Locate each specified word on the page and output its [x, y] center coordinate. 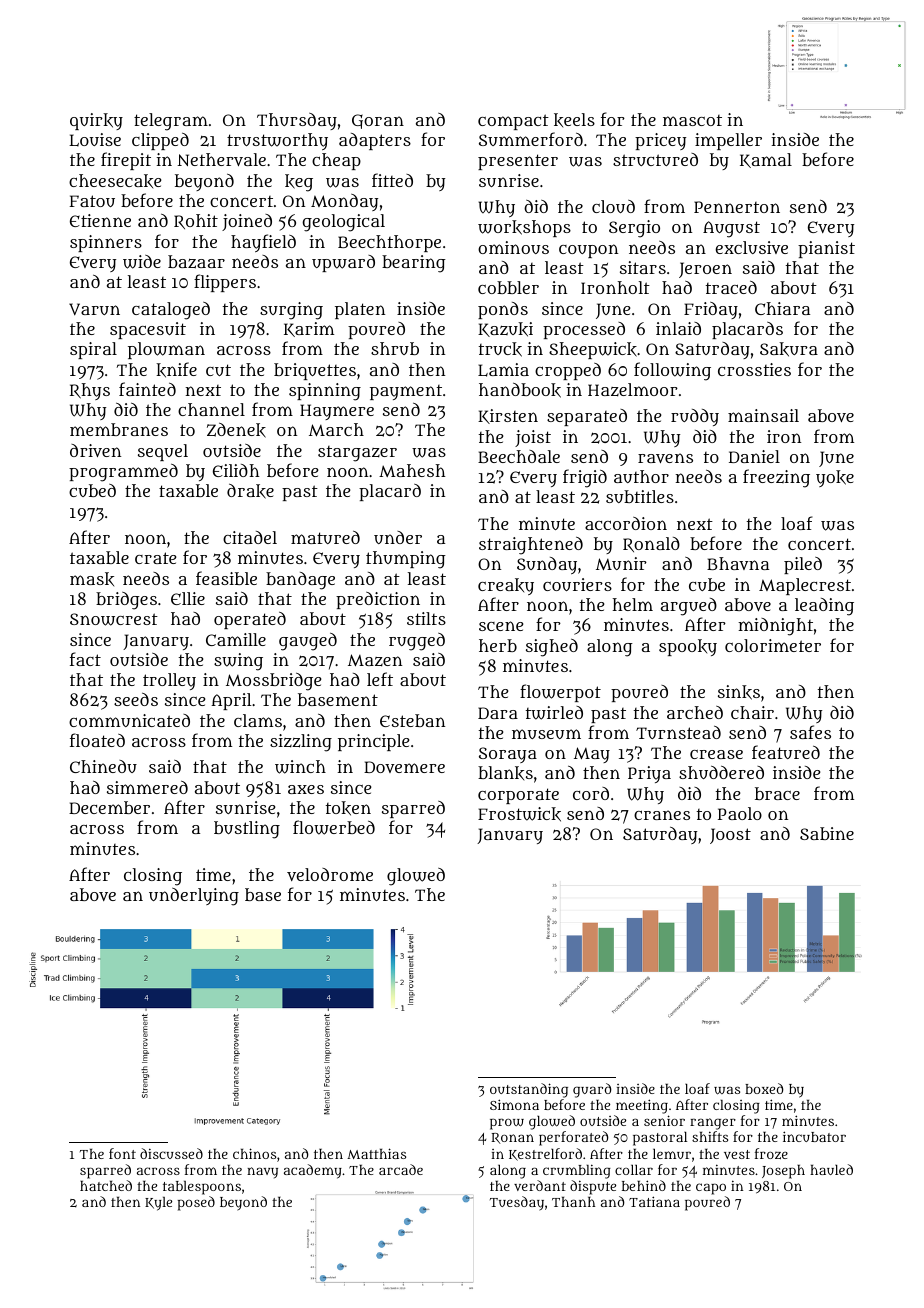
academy [313, 1171]
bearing [414, 264]
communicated [129, 720]
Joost [730, 836]
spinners [106, 243]
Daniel [754, 456]
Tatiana [654, 1201]
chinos [254, 1153]
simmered [147, 787]
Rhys [90, 391]
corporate [518, 796]
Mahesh [412, 470]
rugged [417, 642]
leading [824, 607]
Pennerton [737, 207]
